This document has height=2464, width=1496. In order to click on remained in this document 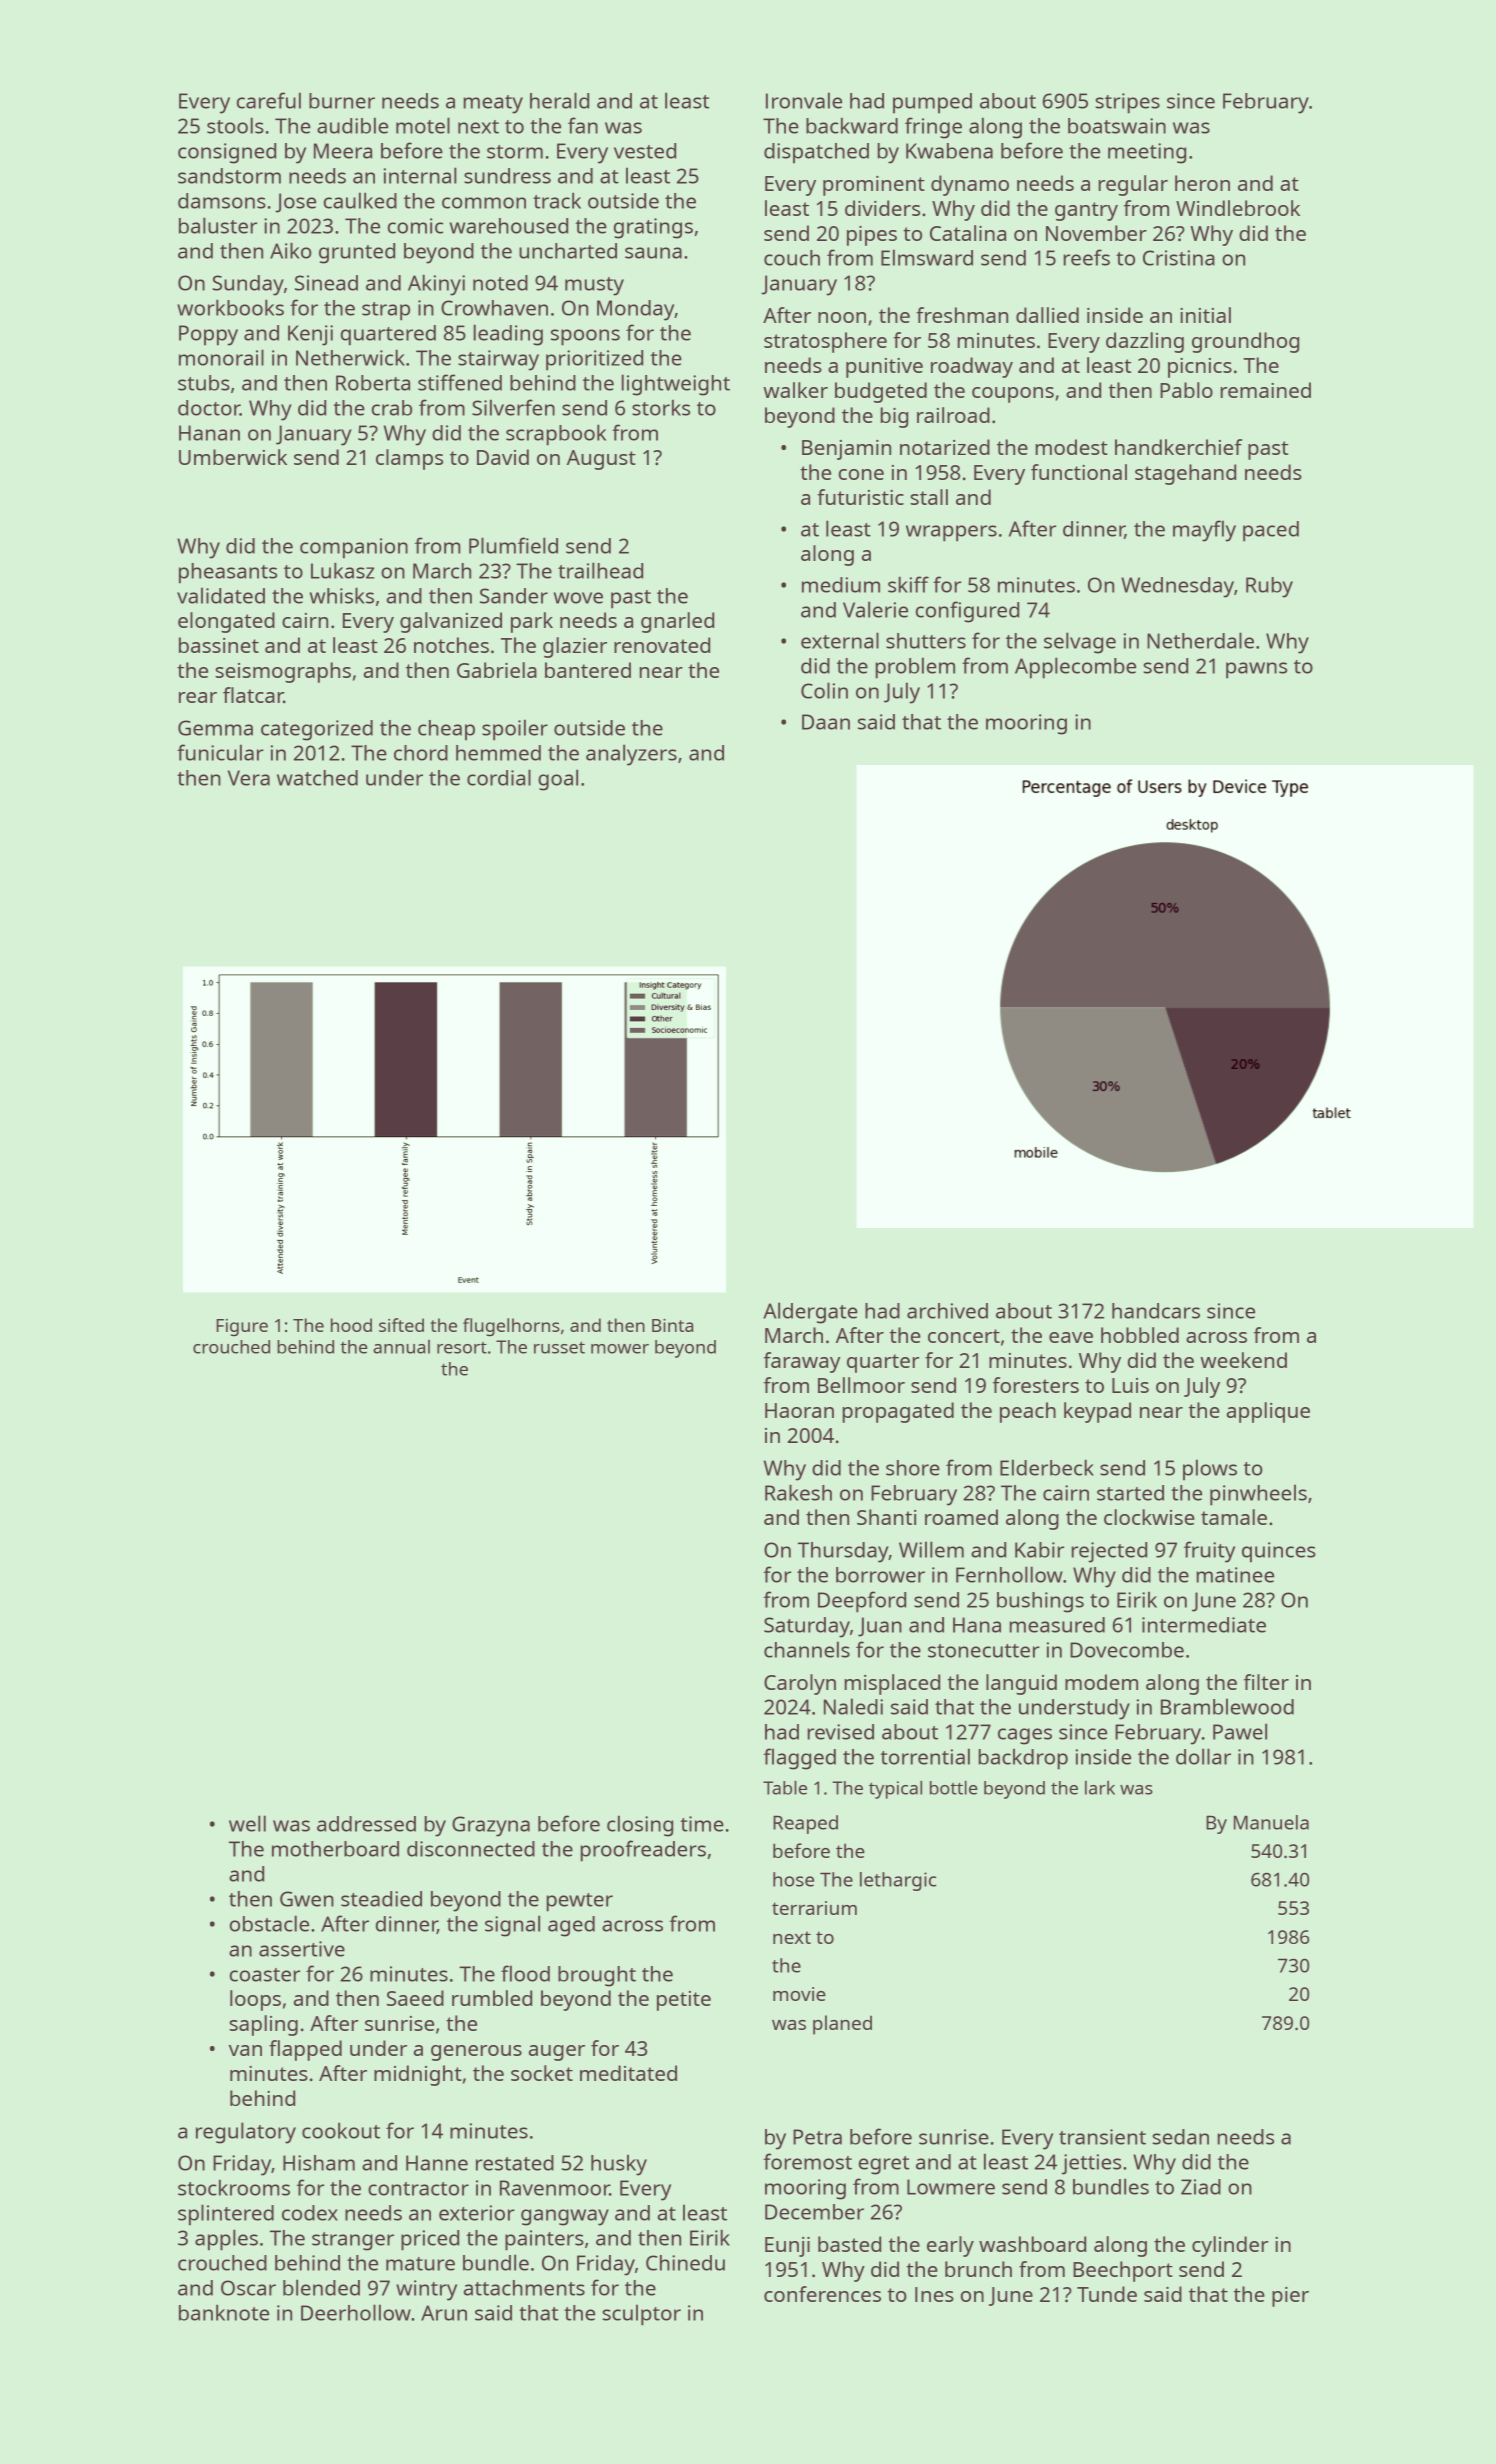, I will do `click(1266, 390)`.
